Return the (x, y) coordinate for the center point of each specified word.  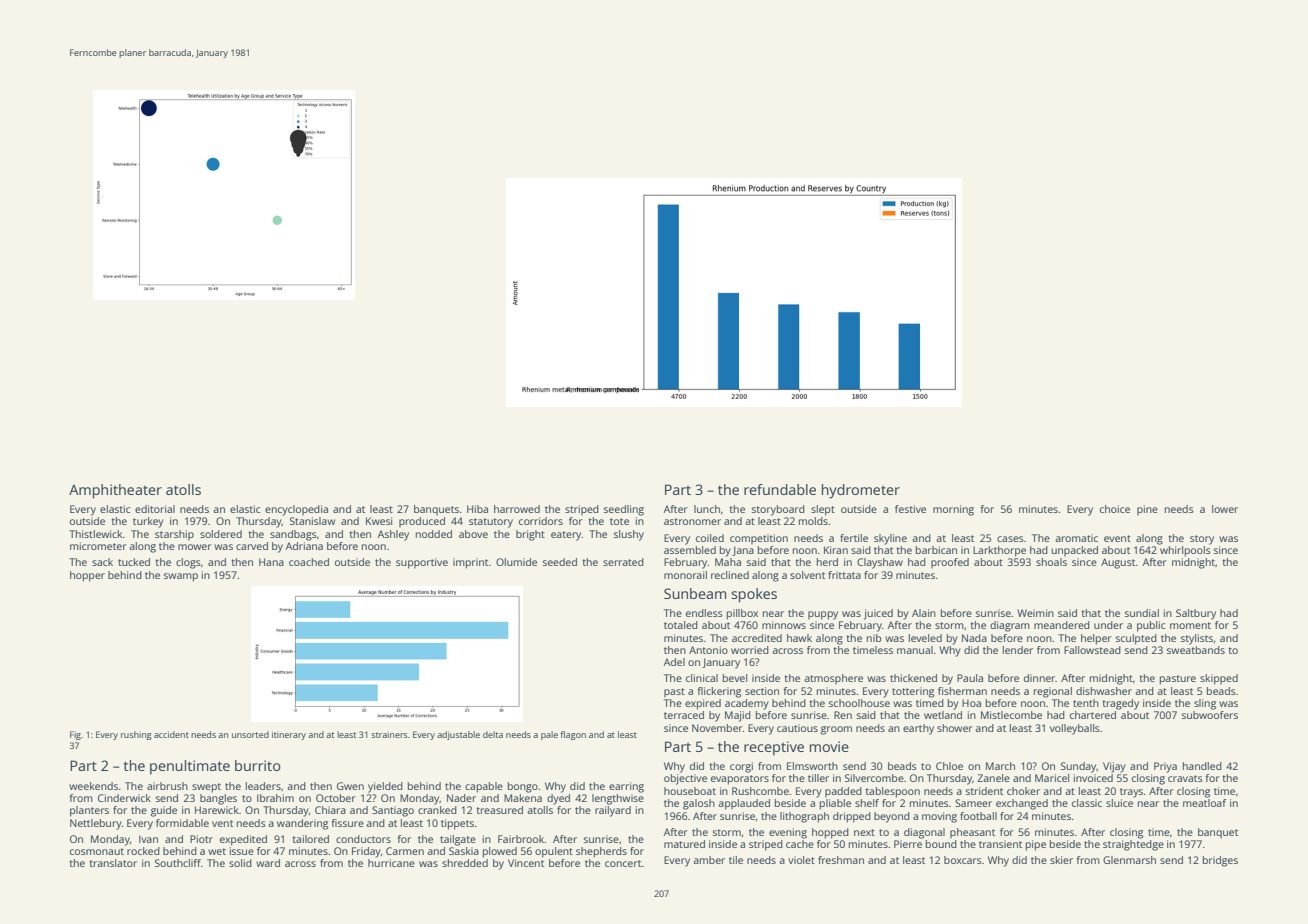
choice (1115, 509)
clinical (702, 678)
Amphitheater (115, 491)
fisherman (962, 691)
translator (113, 863)
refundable (780, 489)
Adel (674, 662)
